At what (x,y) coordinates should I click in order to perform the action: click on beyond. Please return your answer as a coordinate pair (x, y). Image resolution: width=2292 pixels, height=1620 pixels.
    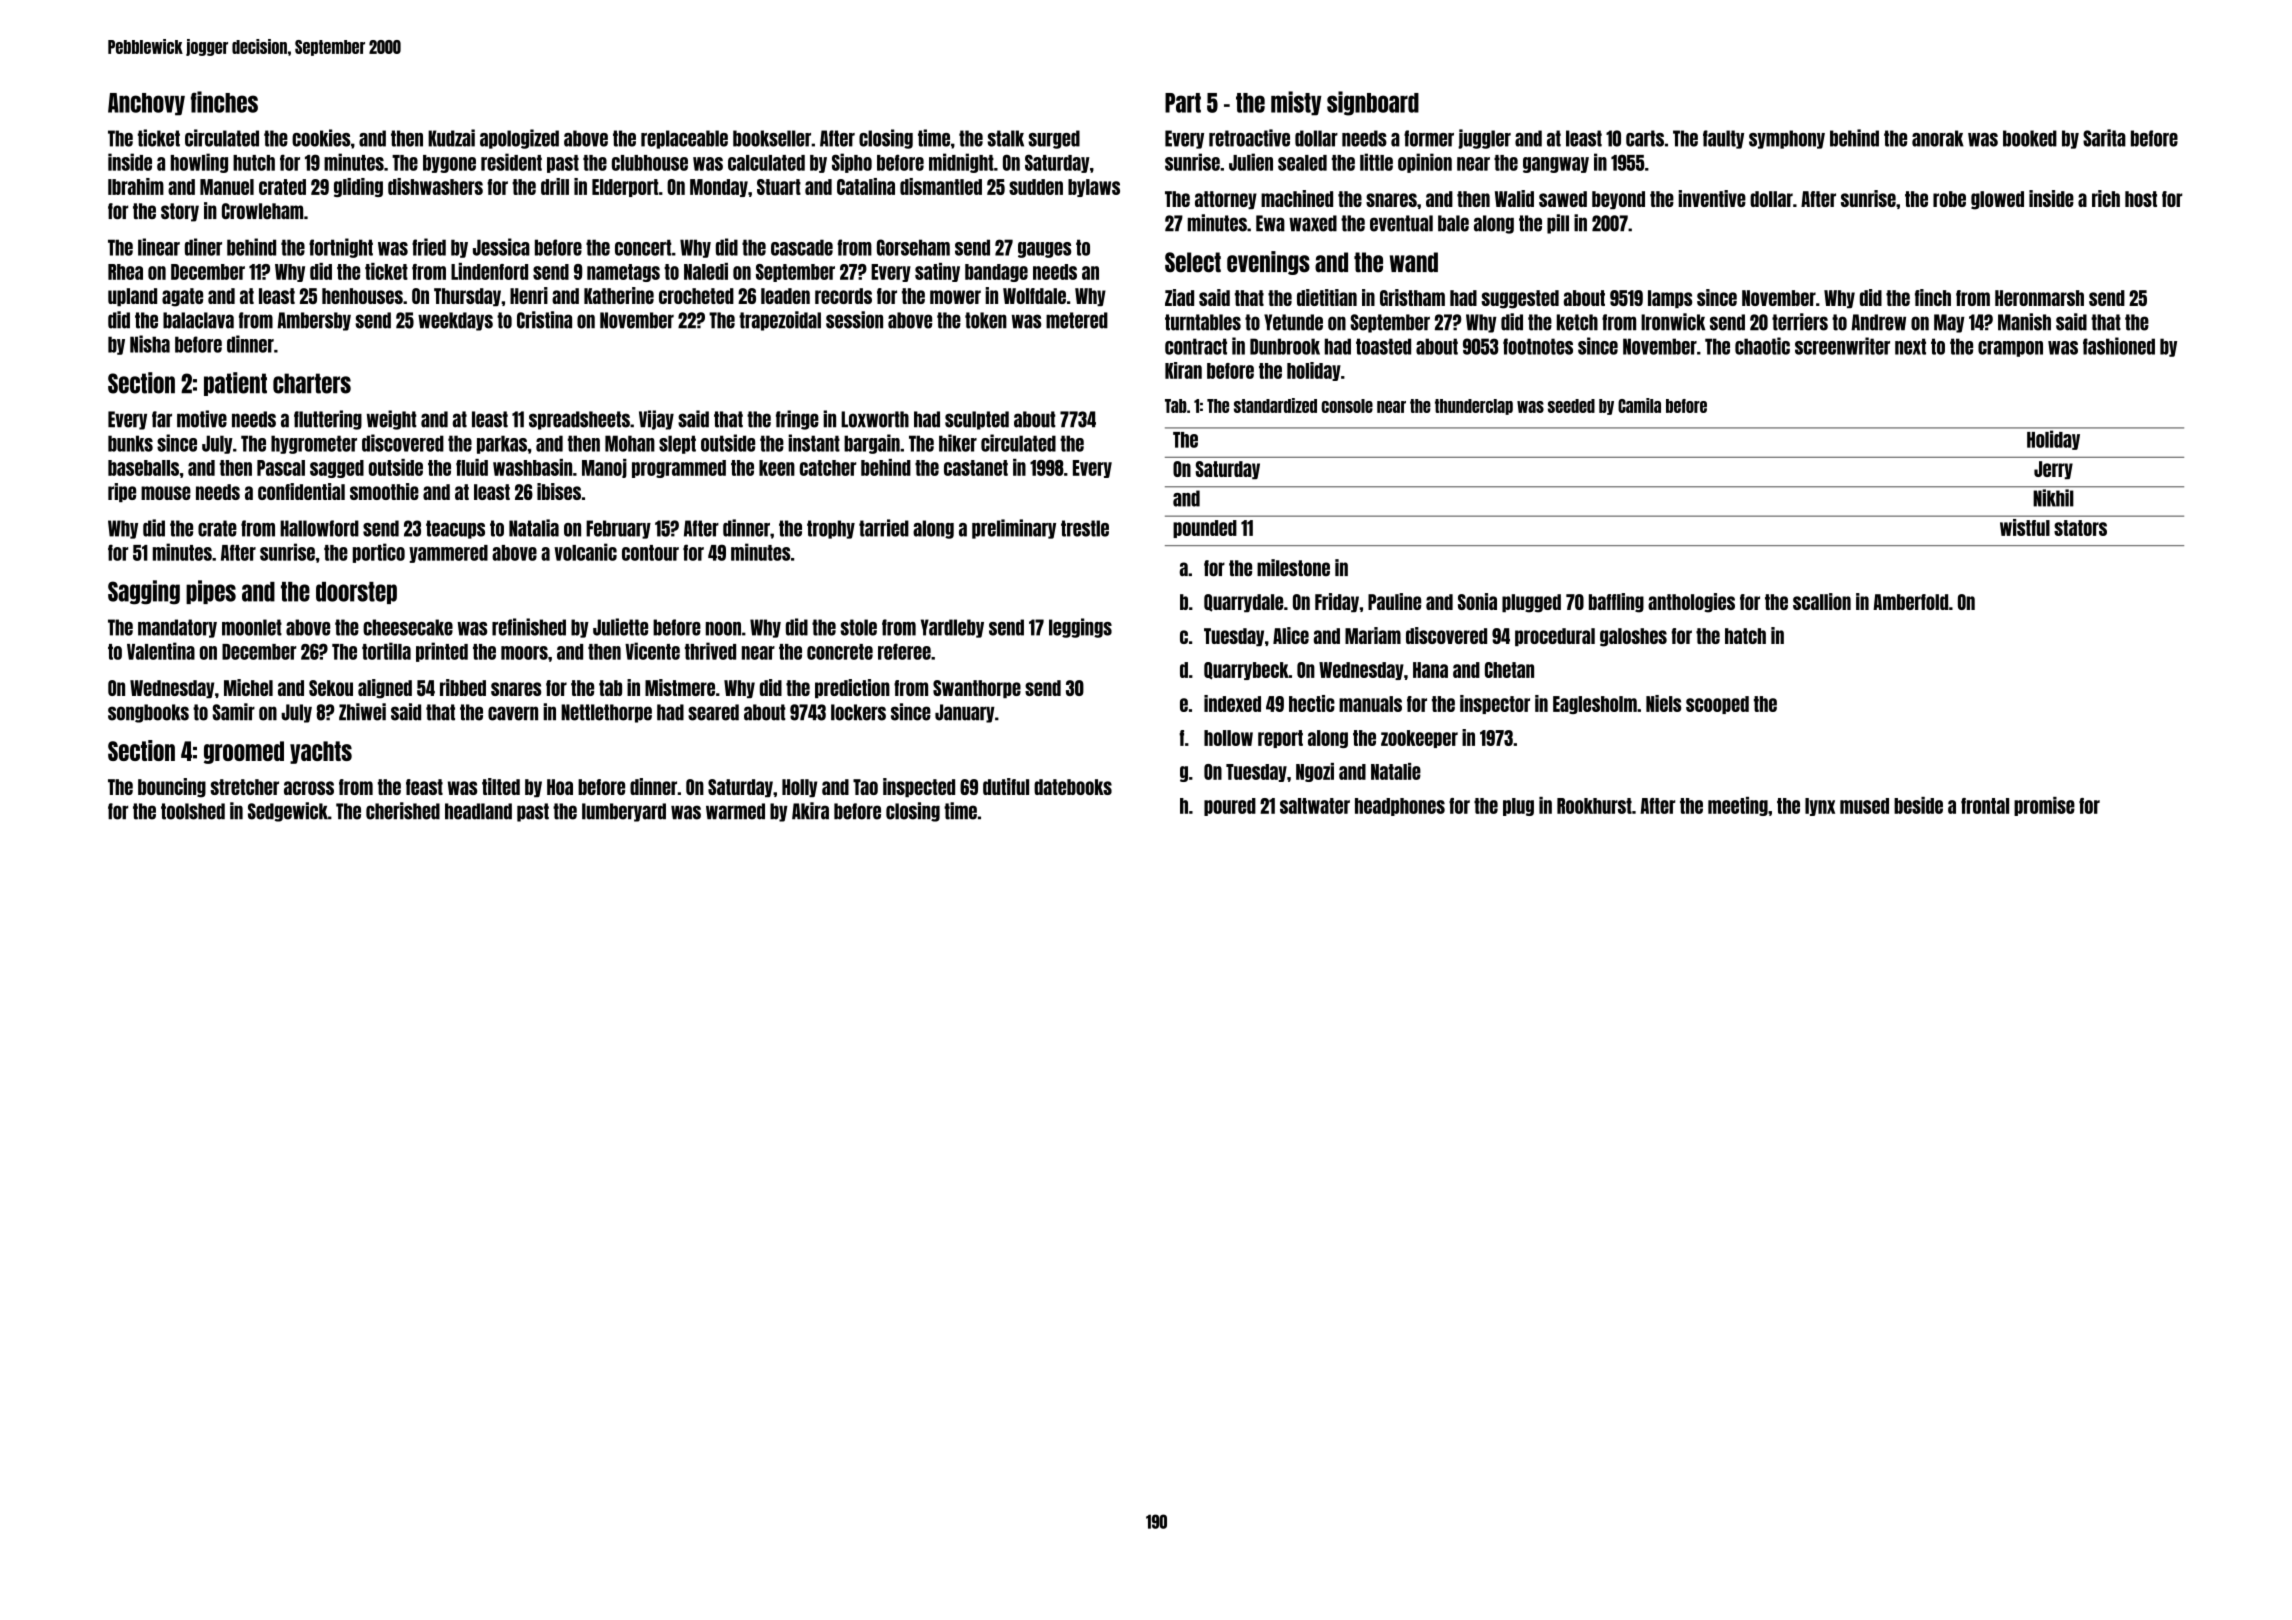
    Looking at the image, I should click on (1618, 200).
